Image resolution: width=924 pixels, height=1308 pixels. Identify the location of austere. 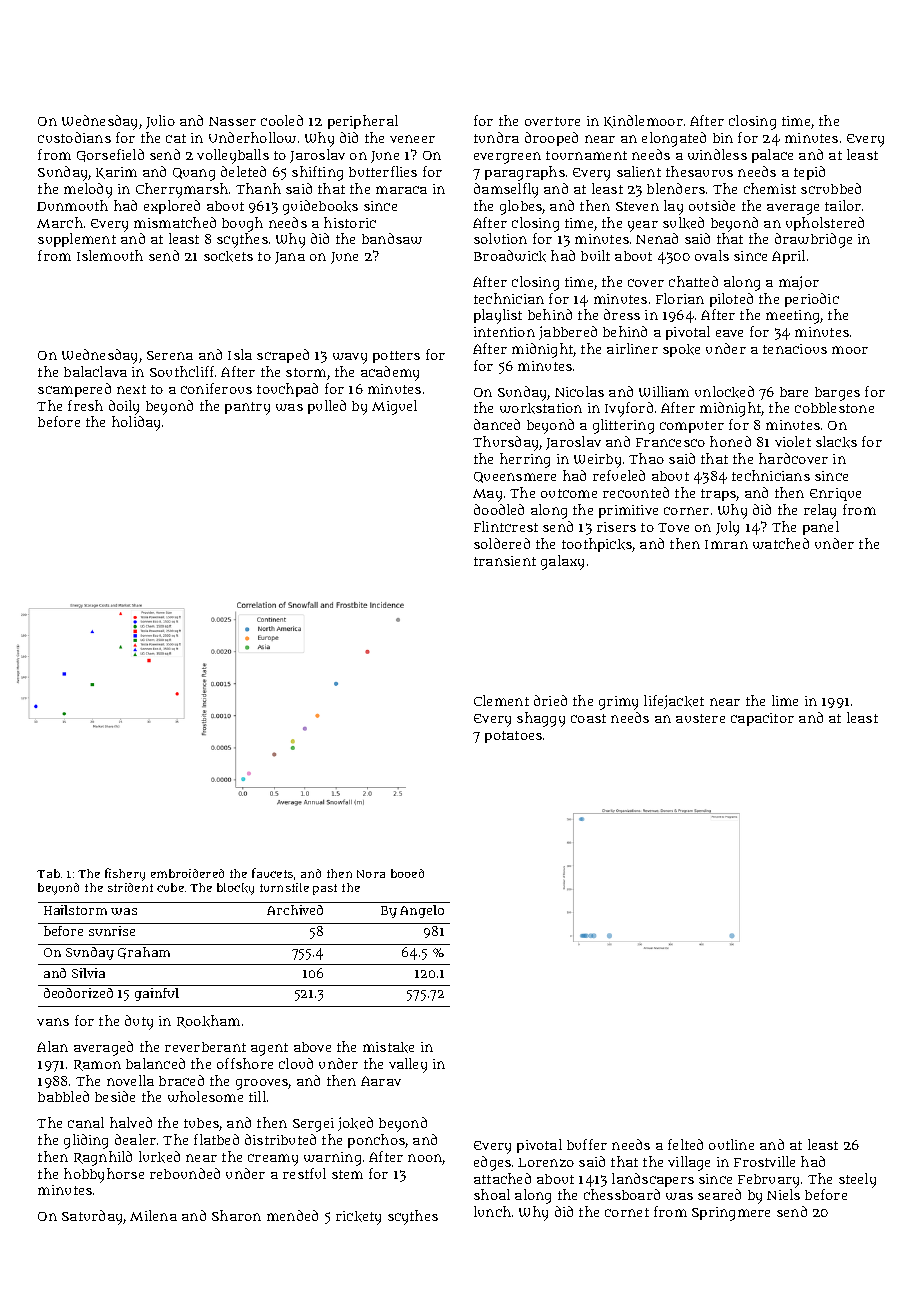
(700, 718).
